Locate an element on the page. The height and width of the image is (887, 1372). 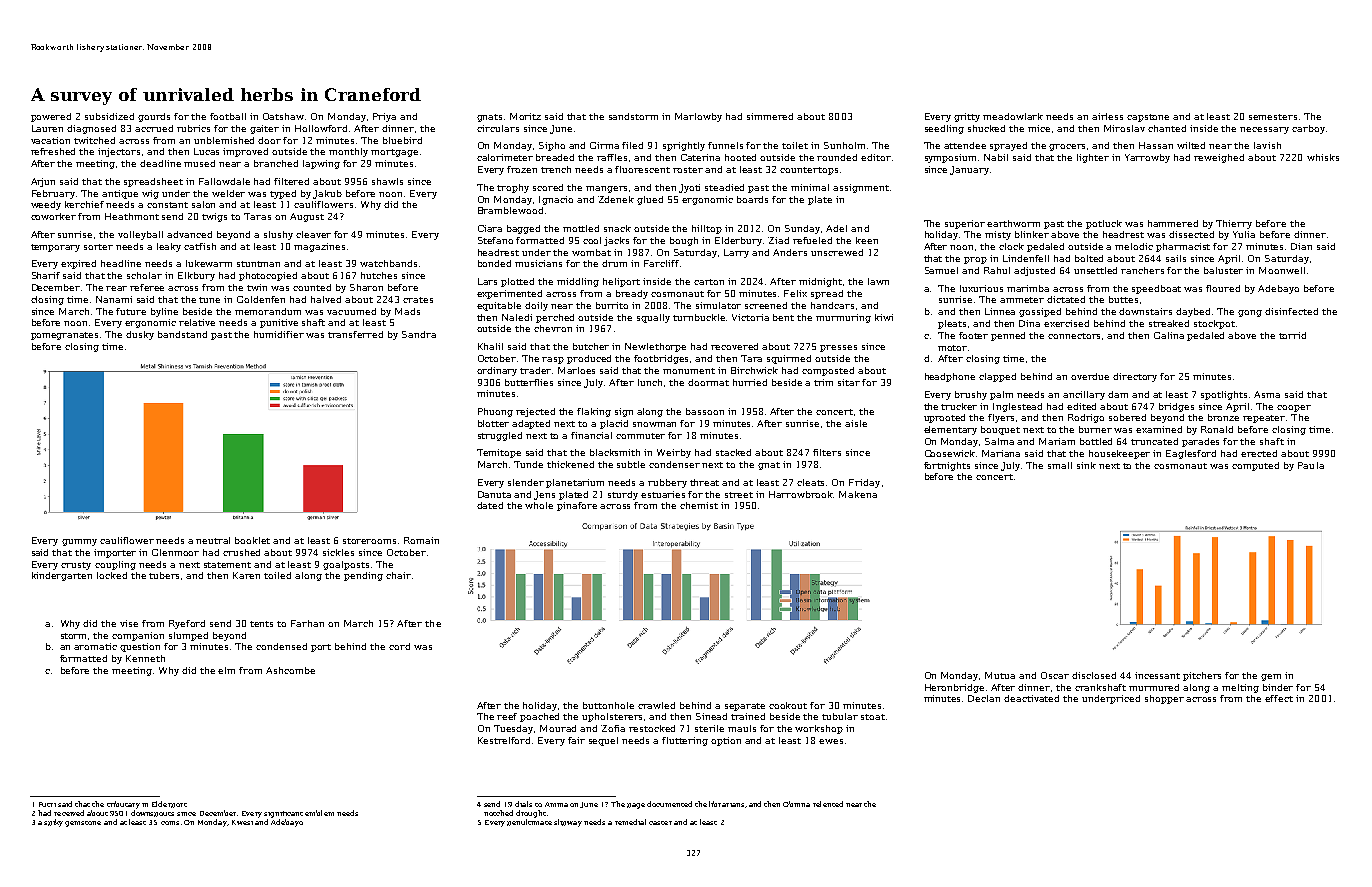
Ashcombe is located at coordinates (290, 670).
